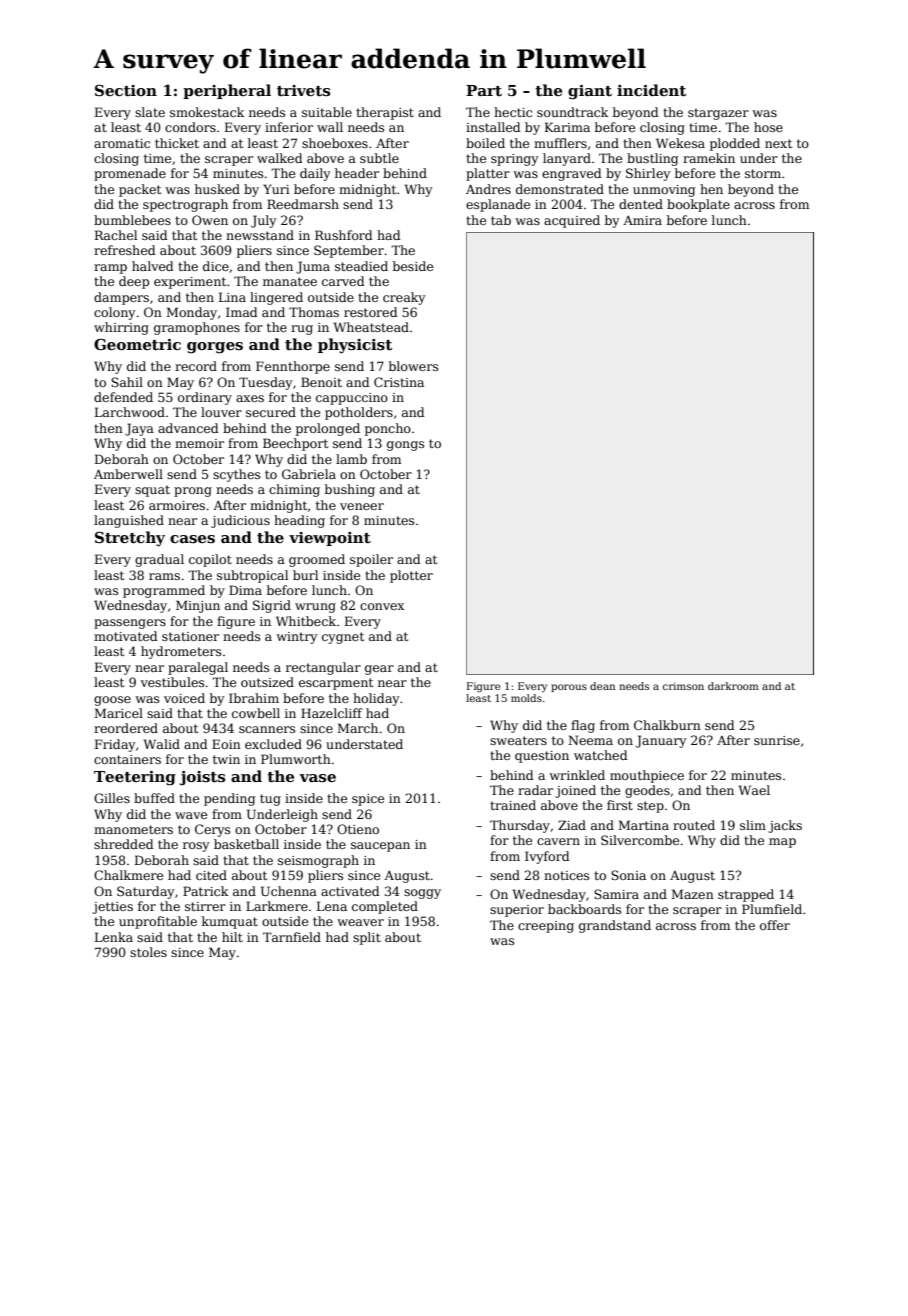 This page has width=908, height=1316. Describe the element at coordinates (126, 90) in the page. I see `Section` at that location.
